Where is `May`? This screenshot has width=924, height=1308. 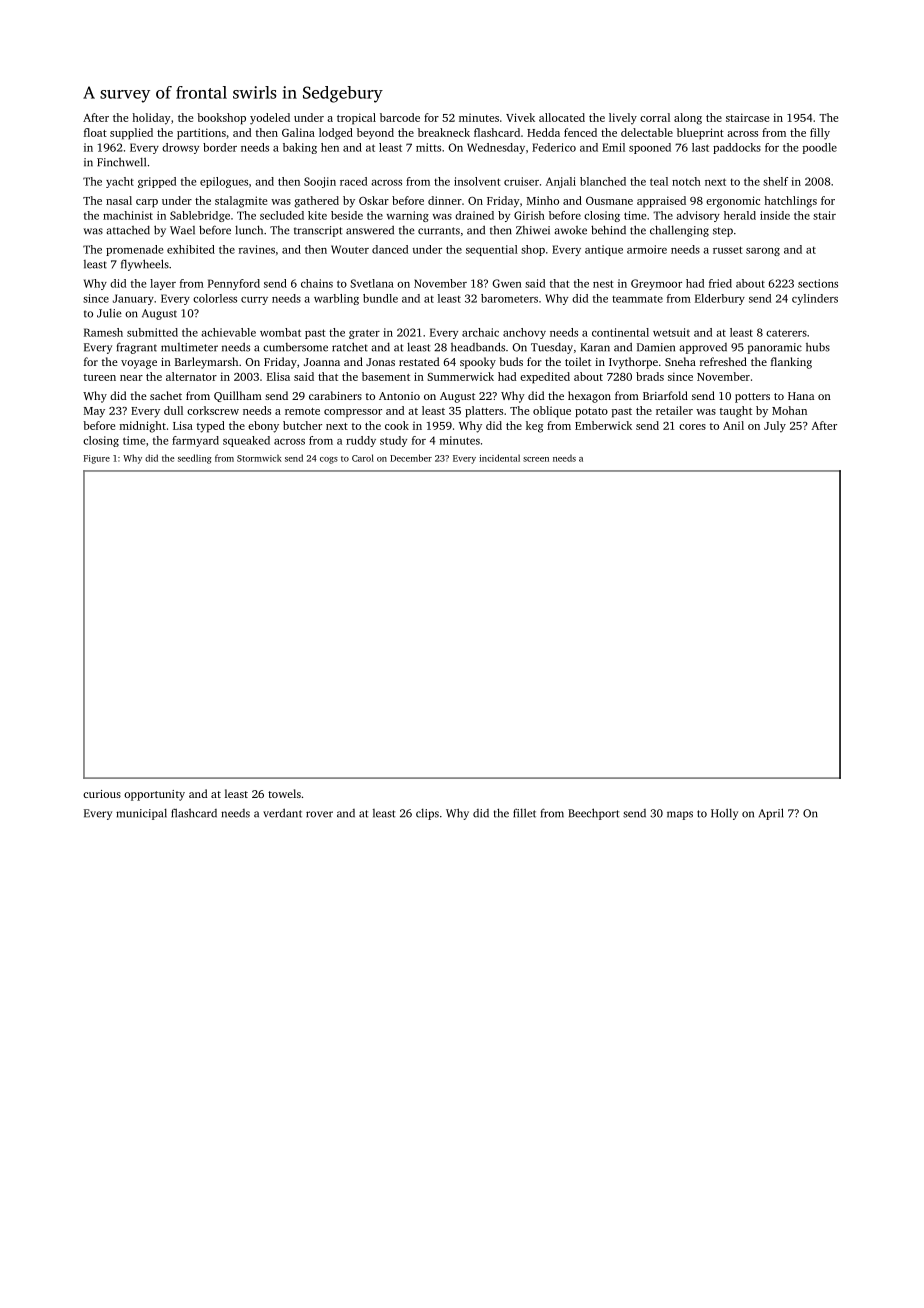
May is located at coordinates (94, 412).
